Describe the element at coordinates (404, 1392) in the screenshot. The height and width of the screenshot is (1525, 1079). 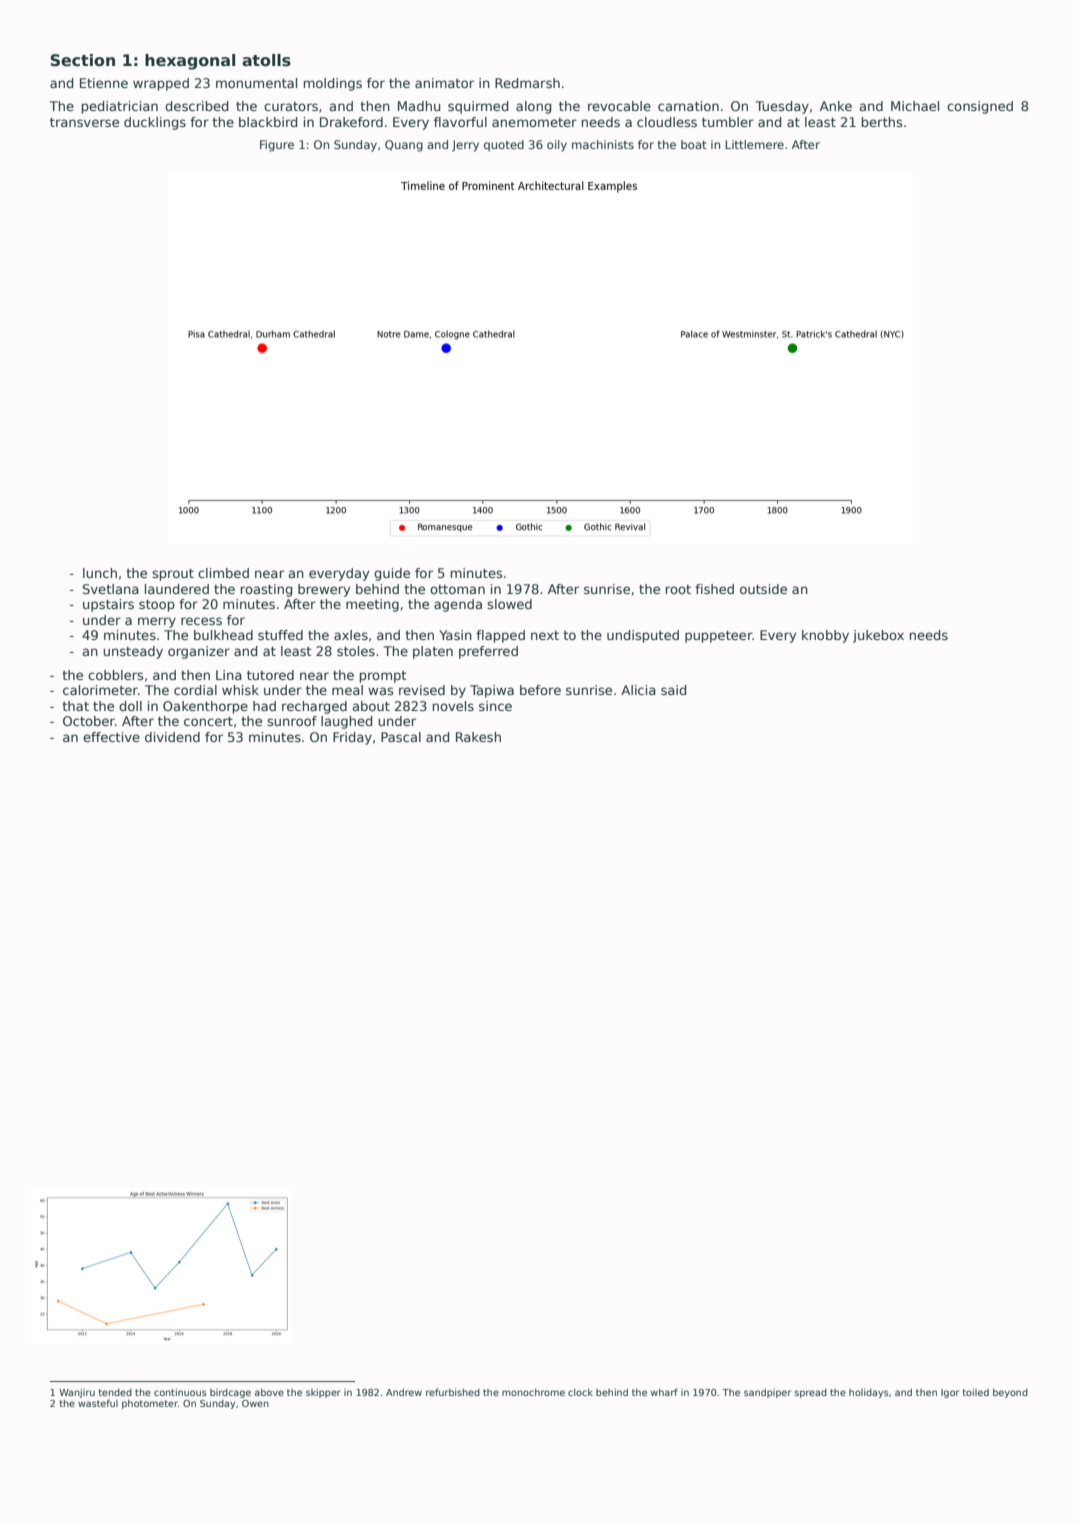
I see `Andrew` at that location.
